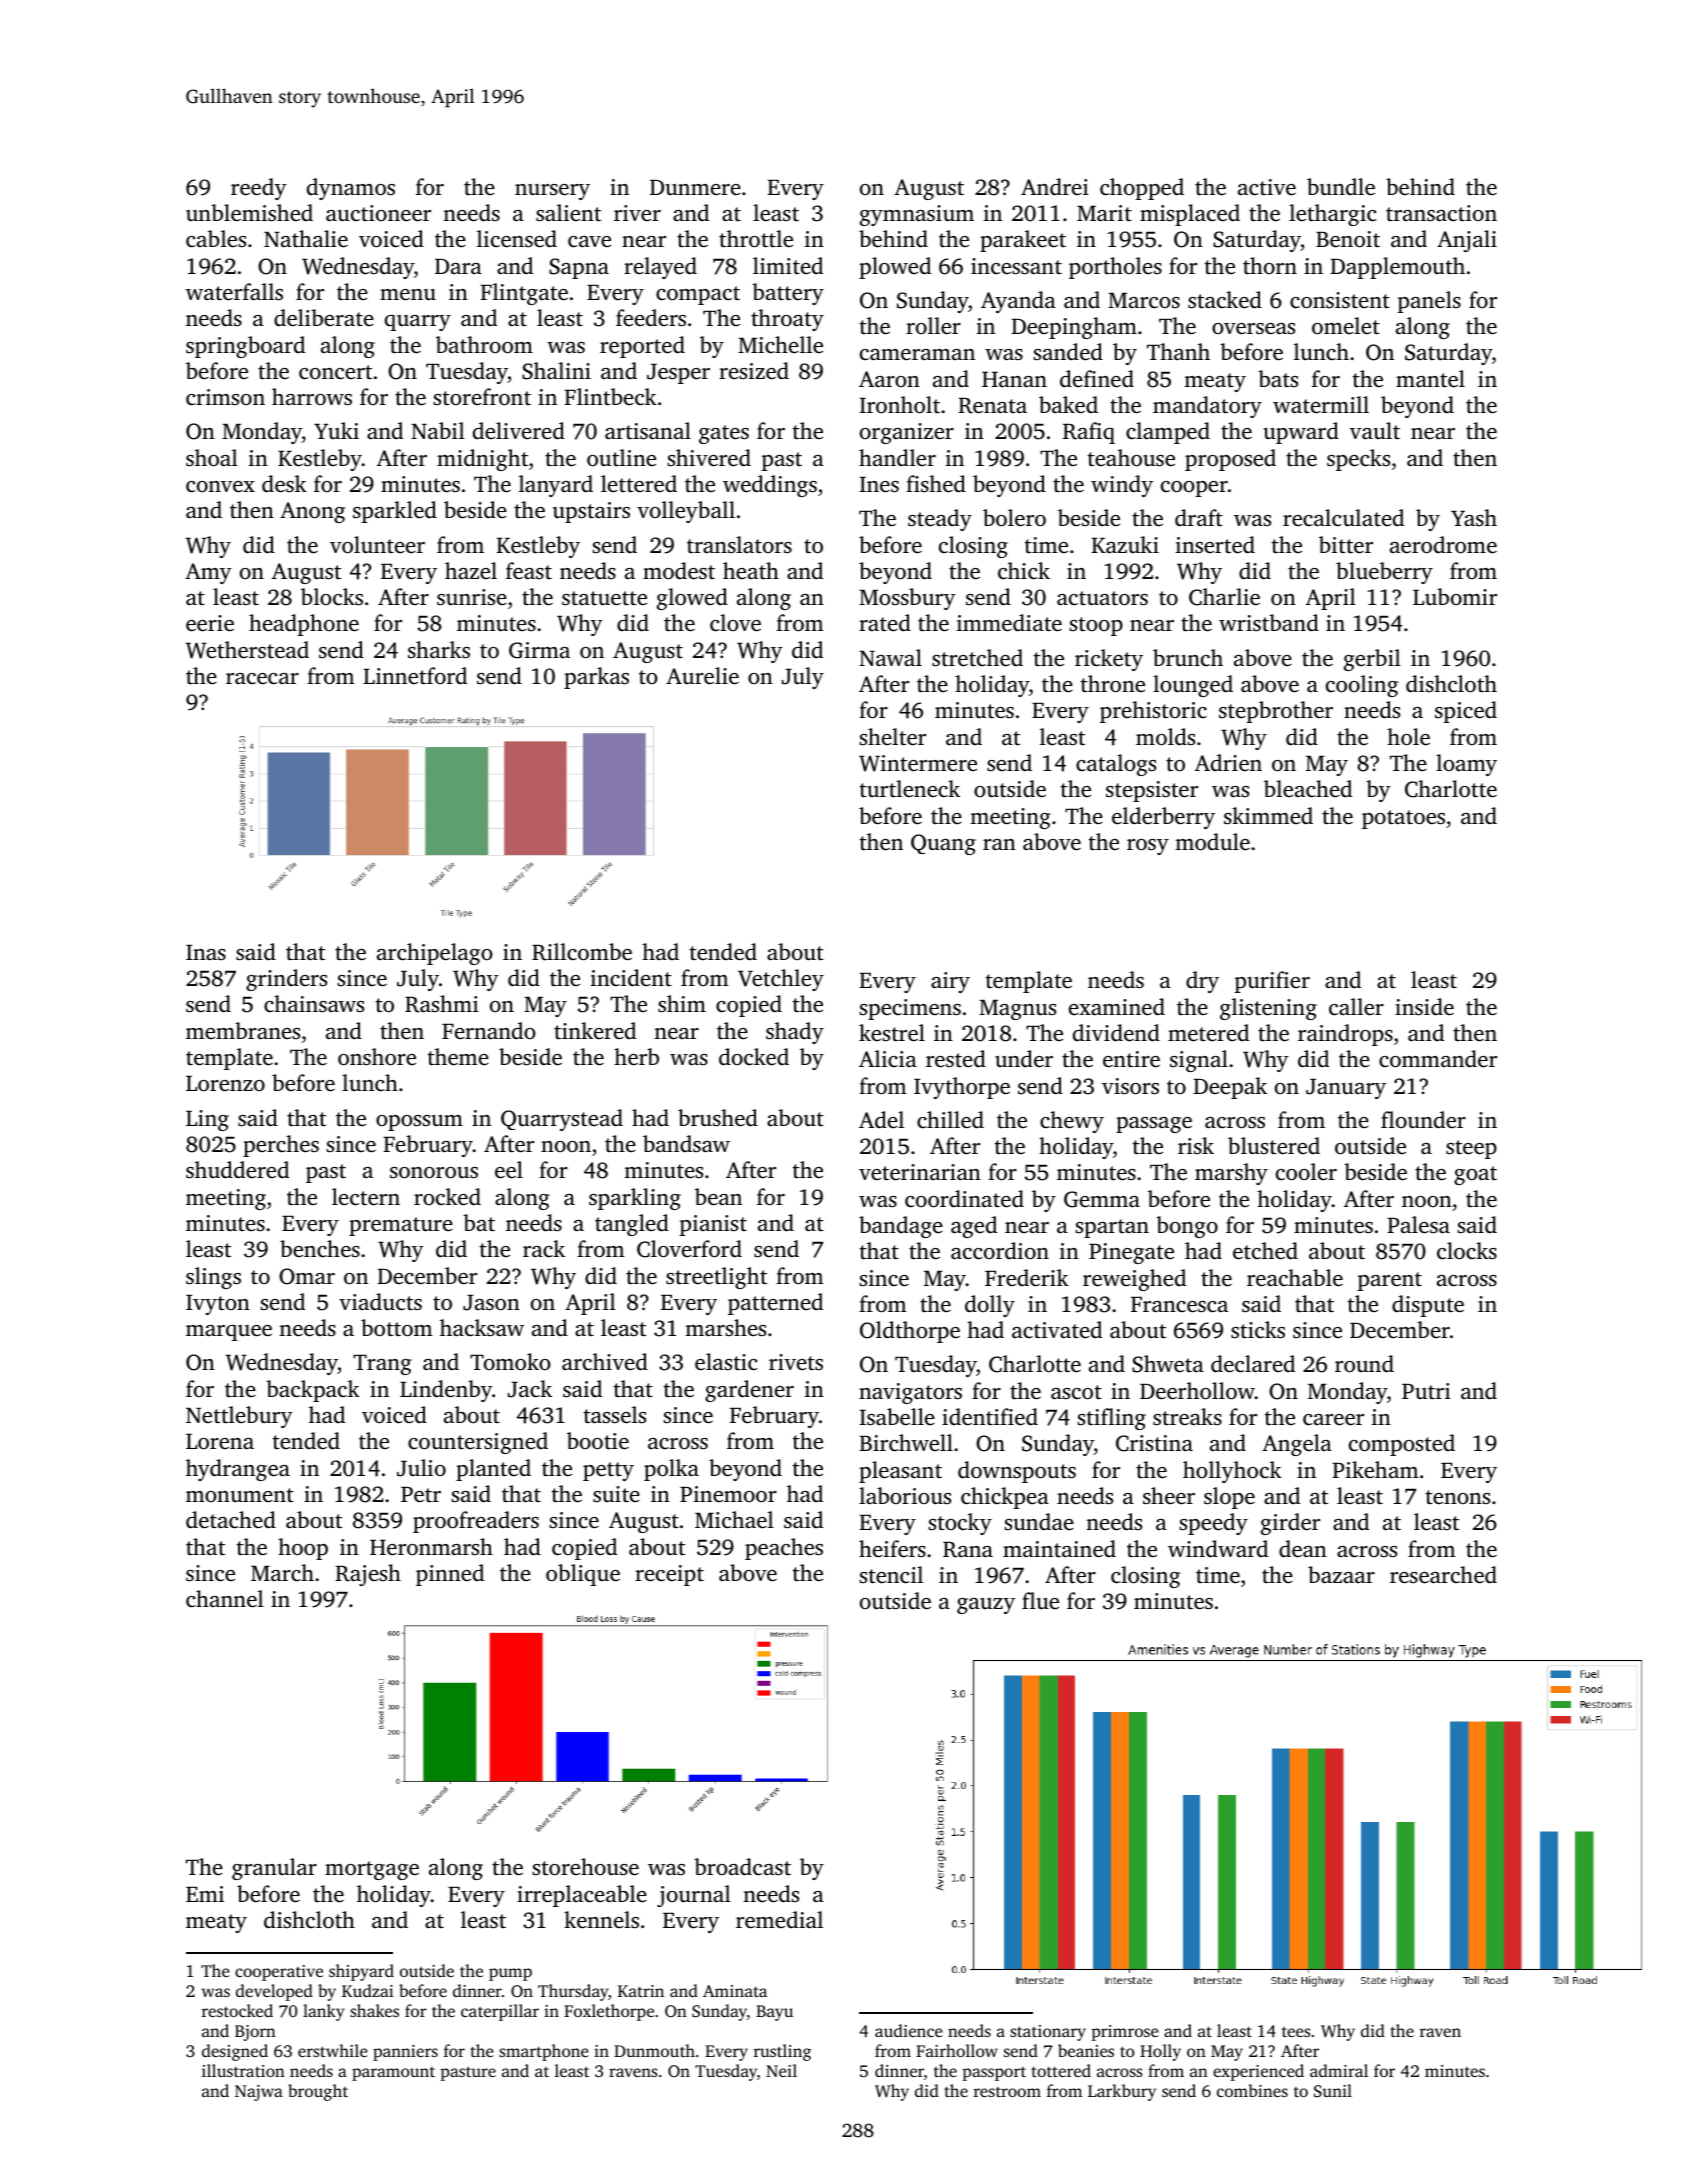  Describe the element at coordinates (781, 980) in the screenshot. I see `Vetchley` at that location.
